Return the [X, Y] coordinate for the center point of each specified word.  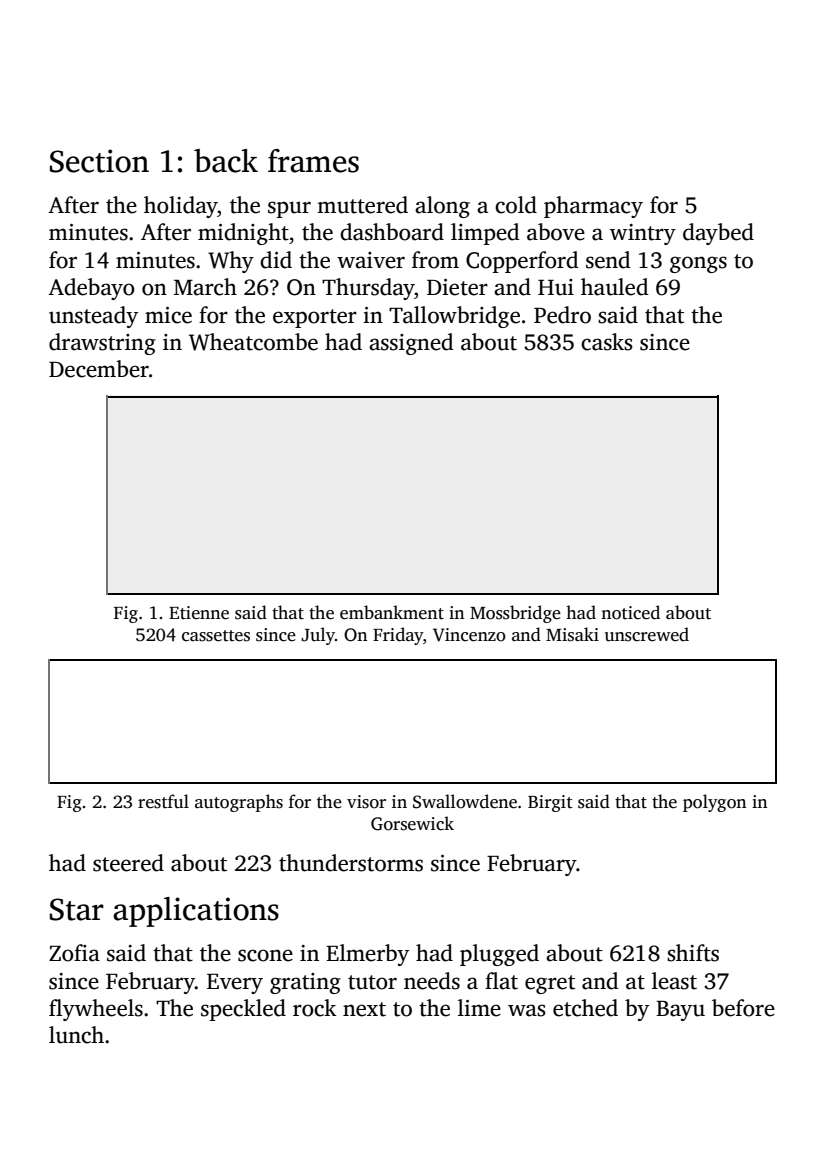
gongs [698, 264]
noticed [630, 612]
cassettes [216, 636]
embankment [392, 612]
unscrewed [647, 634]
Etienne [199, 613]
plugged [499, 955]
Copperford [522, 262]
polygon [714, 803]
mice [168, 315]
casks [607, 342]
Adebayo [91, 289]
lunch [76, 1035]
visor [366, 802]
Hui [556, 287]
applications [196, 912]
